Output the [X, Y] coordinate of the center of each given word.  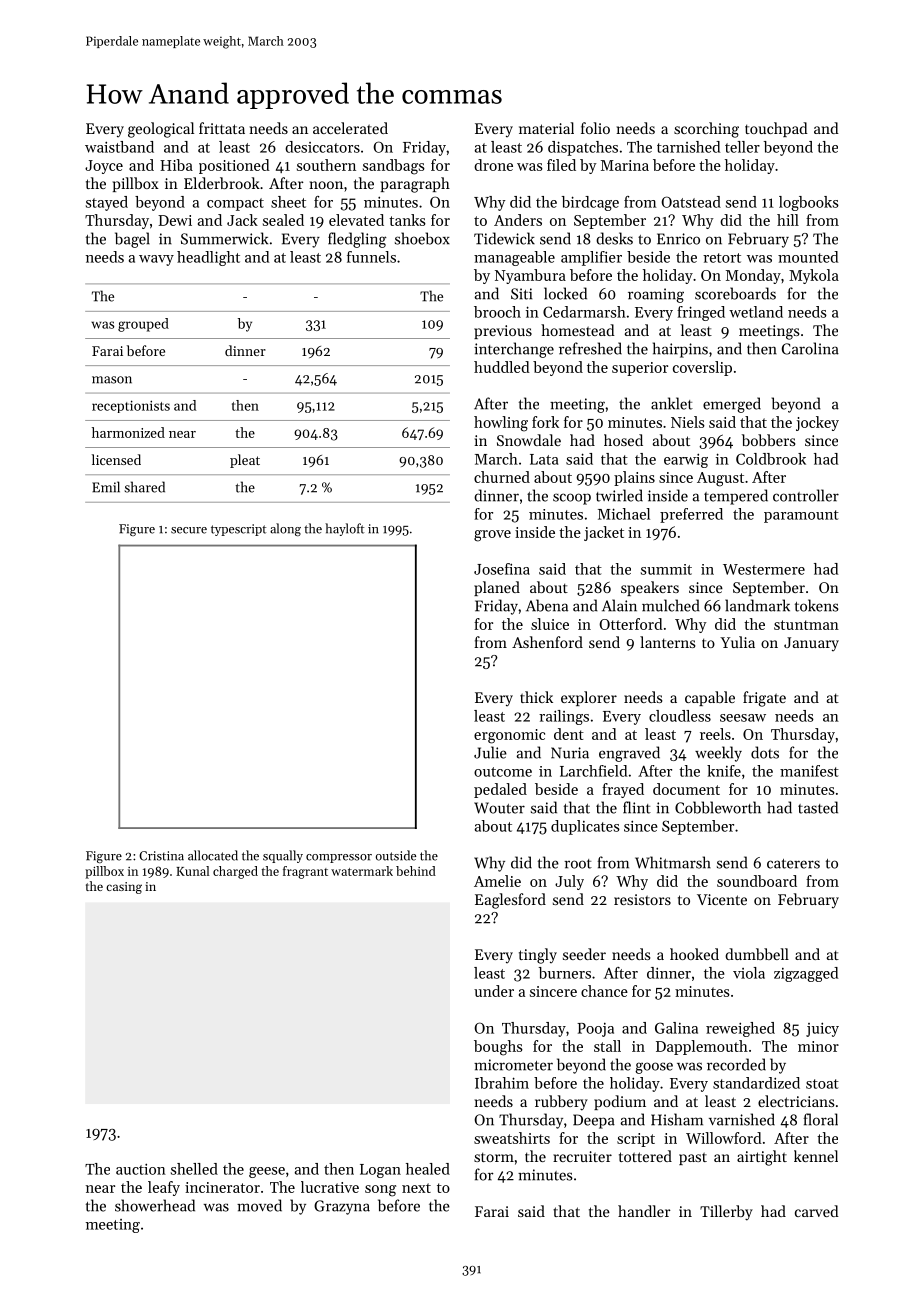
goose [654, 1068]
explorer [589, 698]
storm [494, 1157]
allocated [213, 855]
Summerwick [224, 238]
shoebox [422, 238]
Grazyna [342, 1207]
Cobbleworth [718, 807]
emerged [732, 405]
